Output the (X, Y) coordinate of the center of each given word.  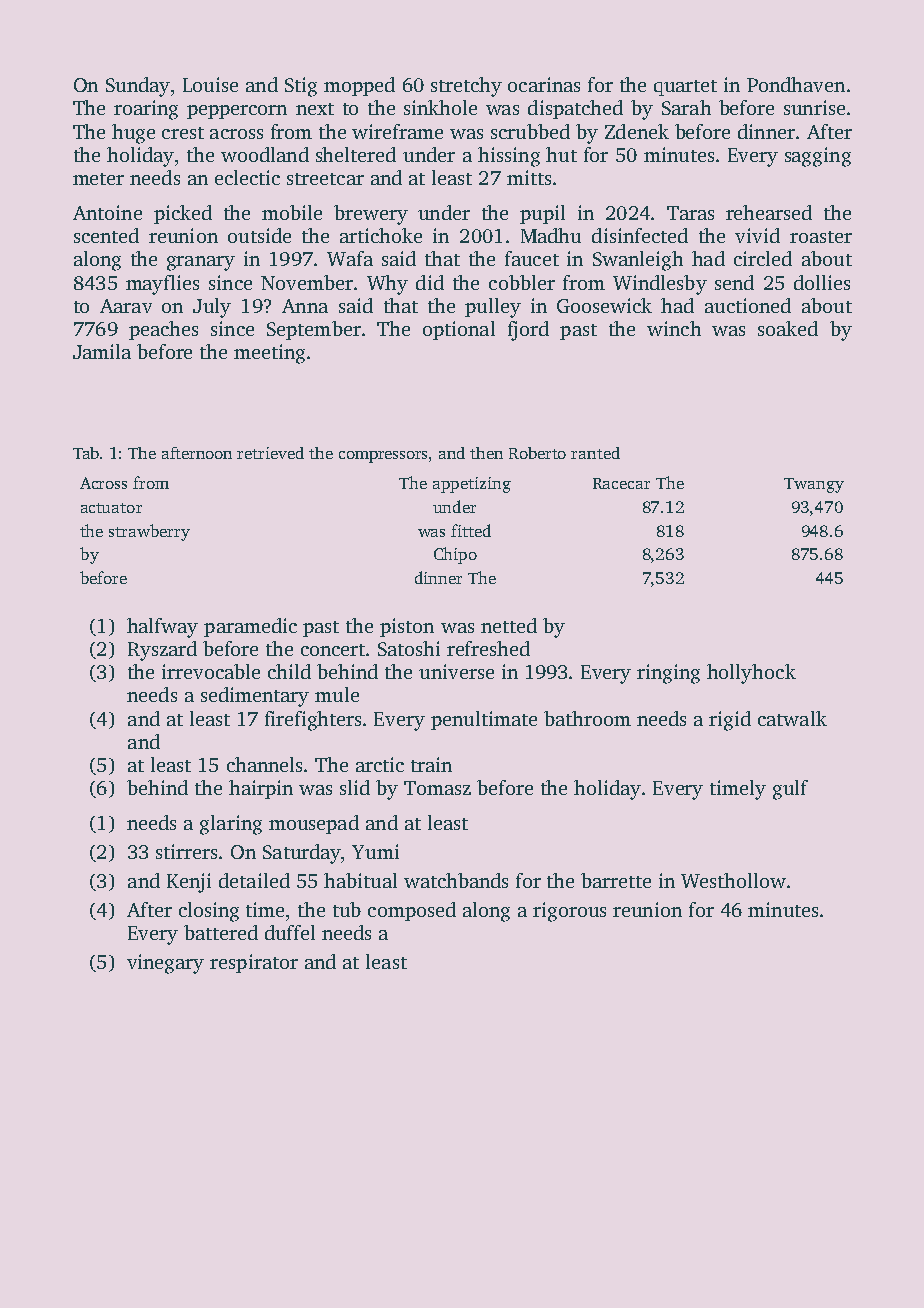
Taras (690, 213)
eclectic (247, 177)
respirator (254, 963)
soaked (788, 328)
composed (412, 911)
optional (459, 330)
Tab (87, 453)
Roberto (537, 453)
